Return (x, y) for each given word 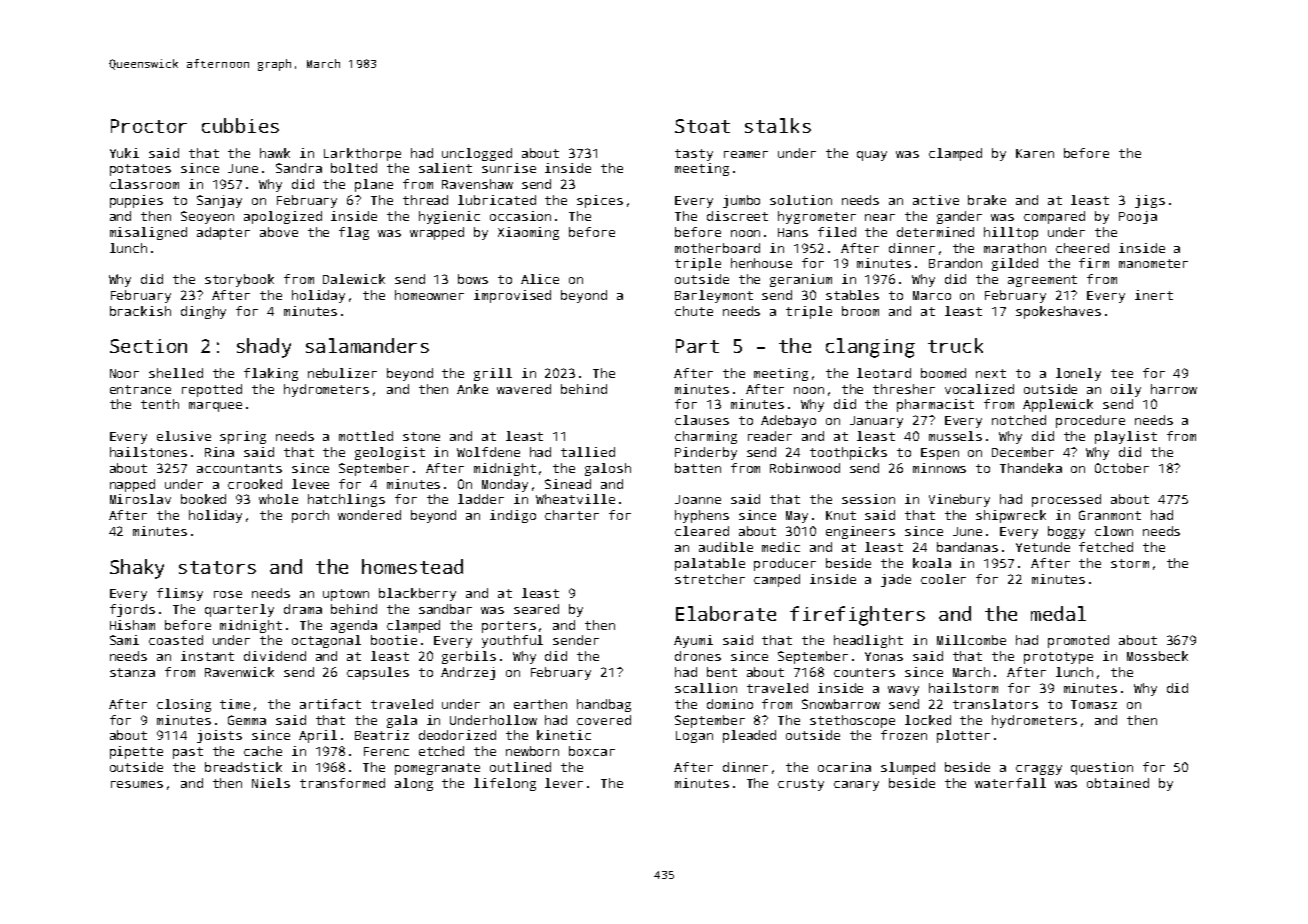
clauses (702, 420)
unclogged (477, 154)
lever (564, 783)
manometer (1153, 263)
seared (536, 609)
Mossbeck (1157, 656)
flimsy (180, 594)
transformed (342, 783)
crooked (255, 484)
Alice (540, 279)
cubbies (240, 125)
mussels (955, 436)
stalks (778, 125)
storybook (239, 280)
